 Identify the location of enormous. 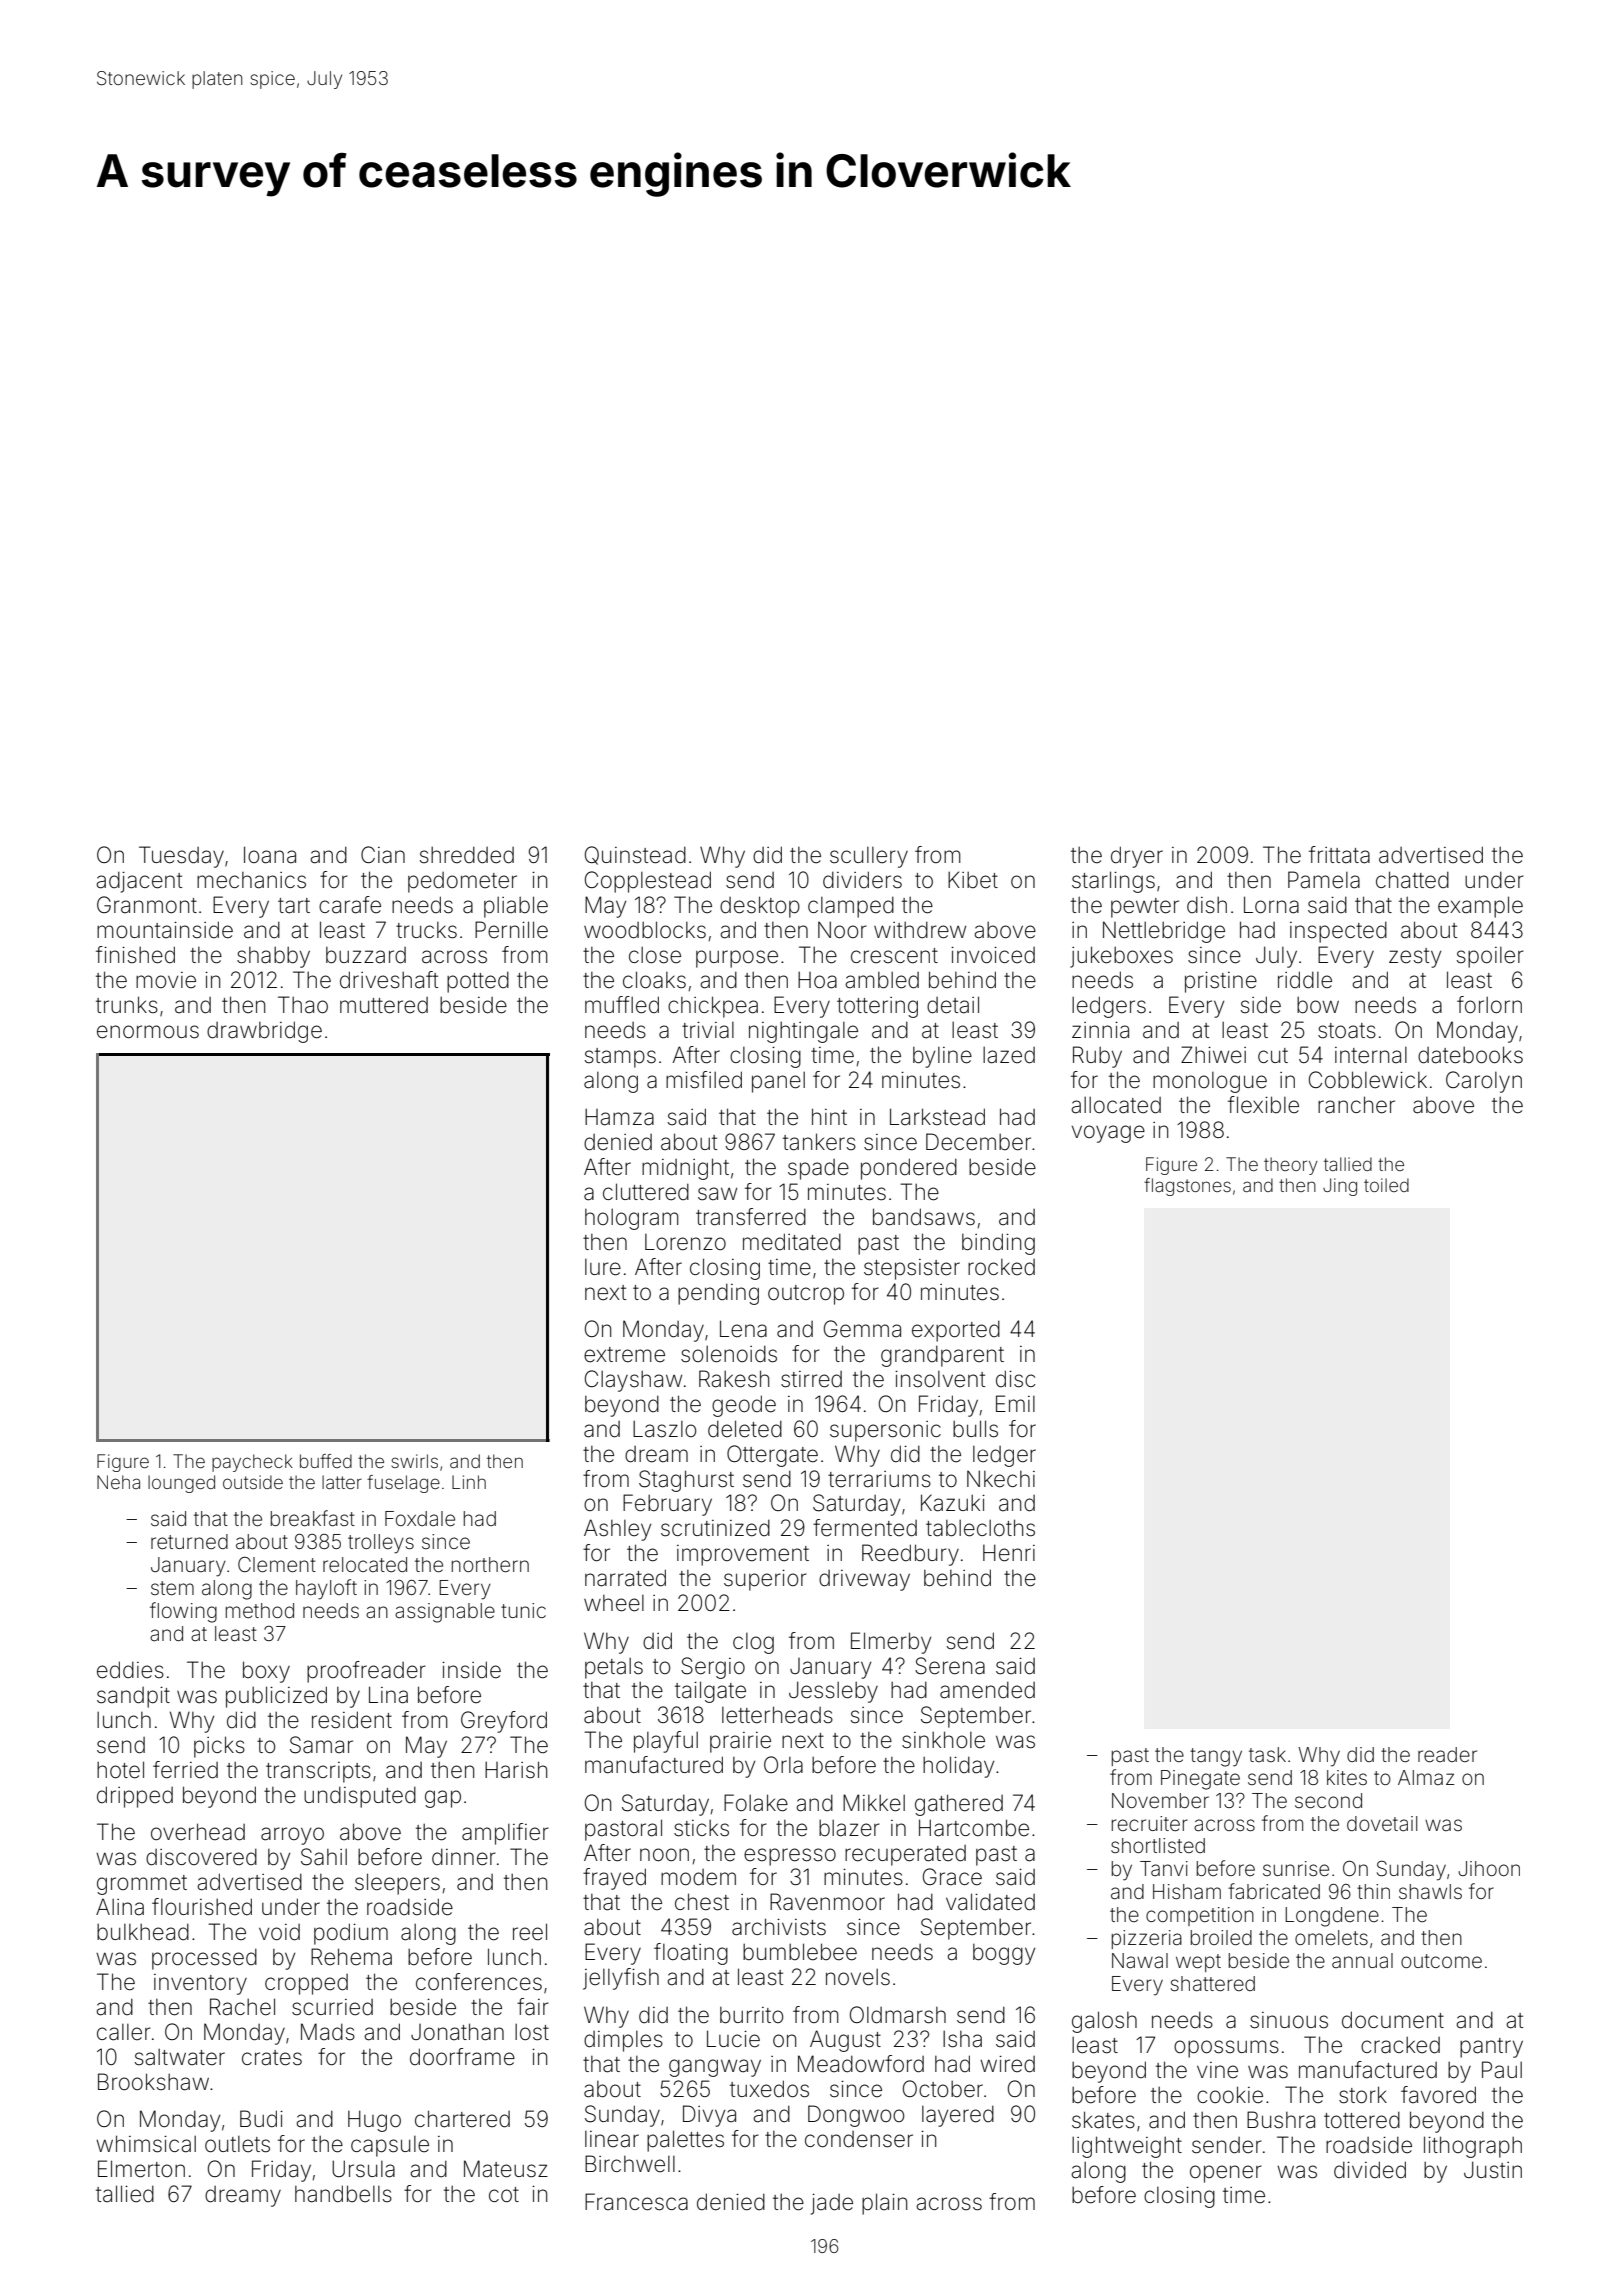
(148, 1032).
